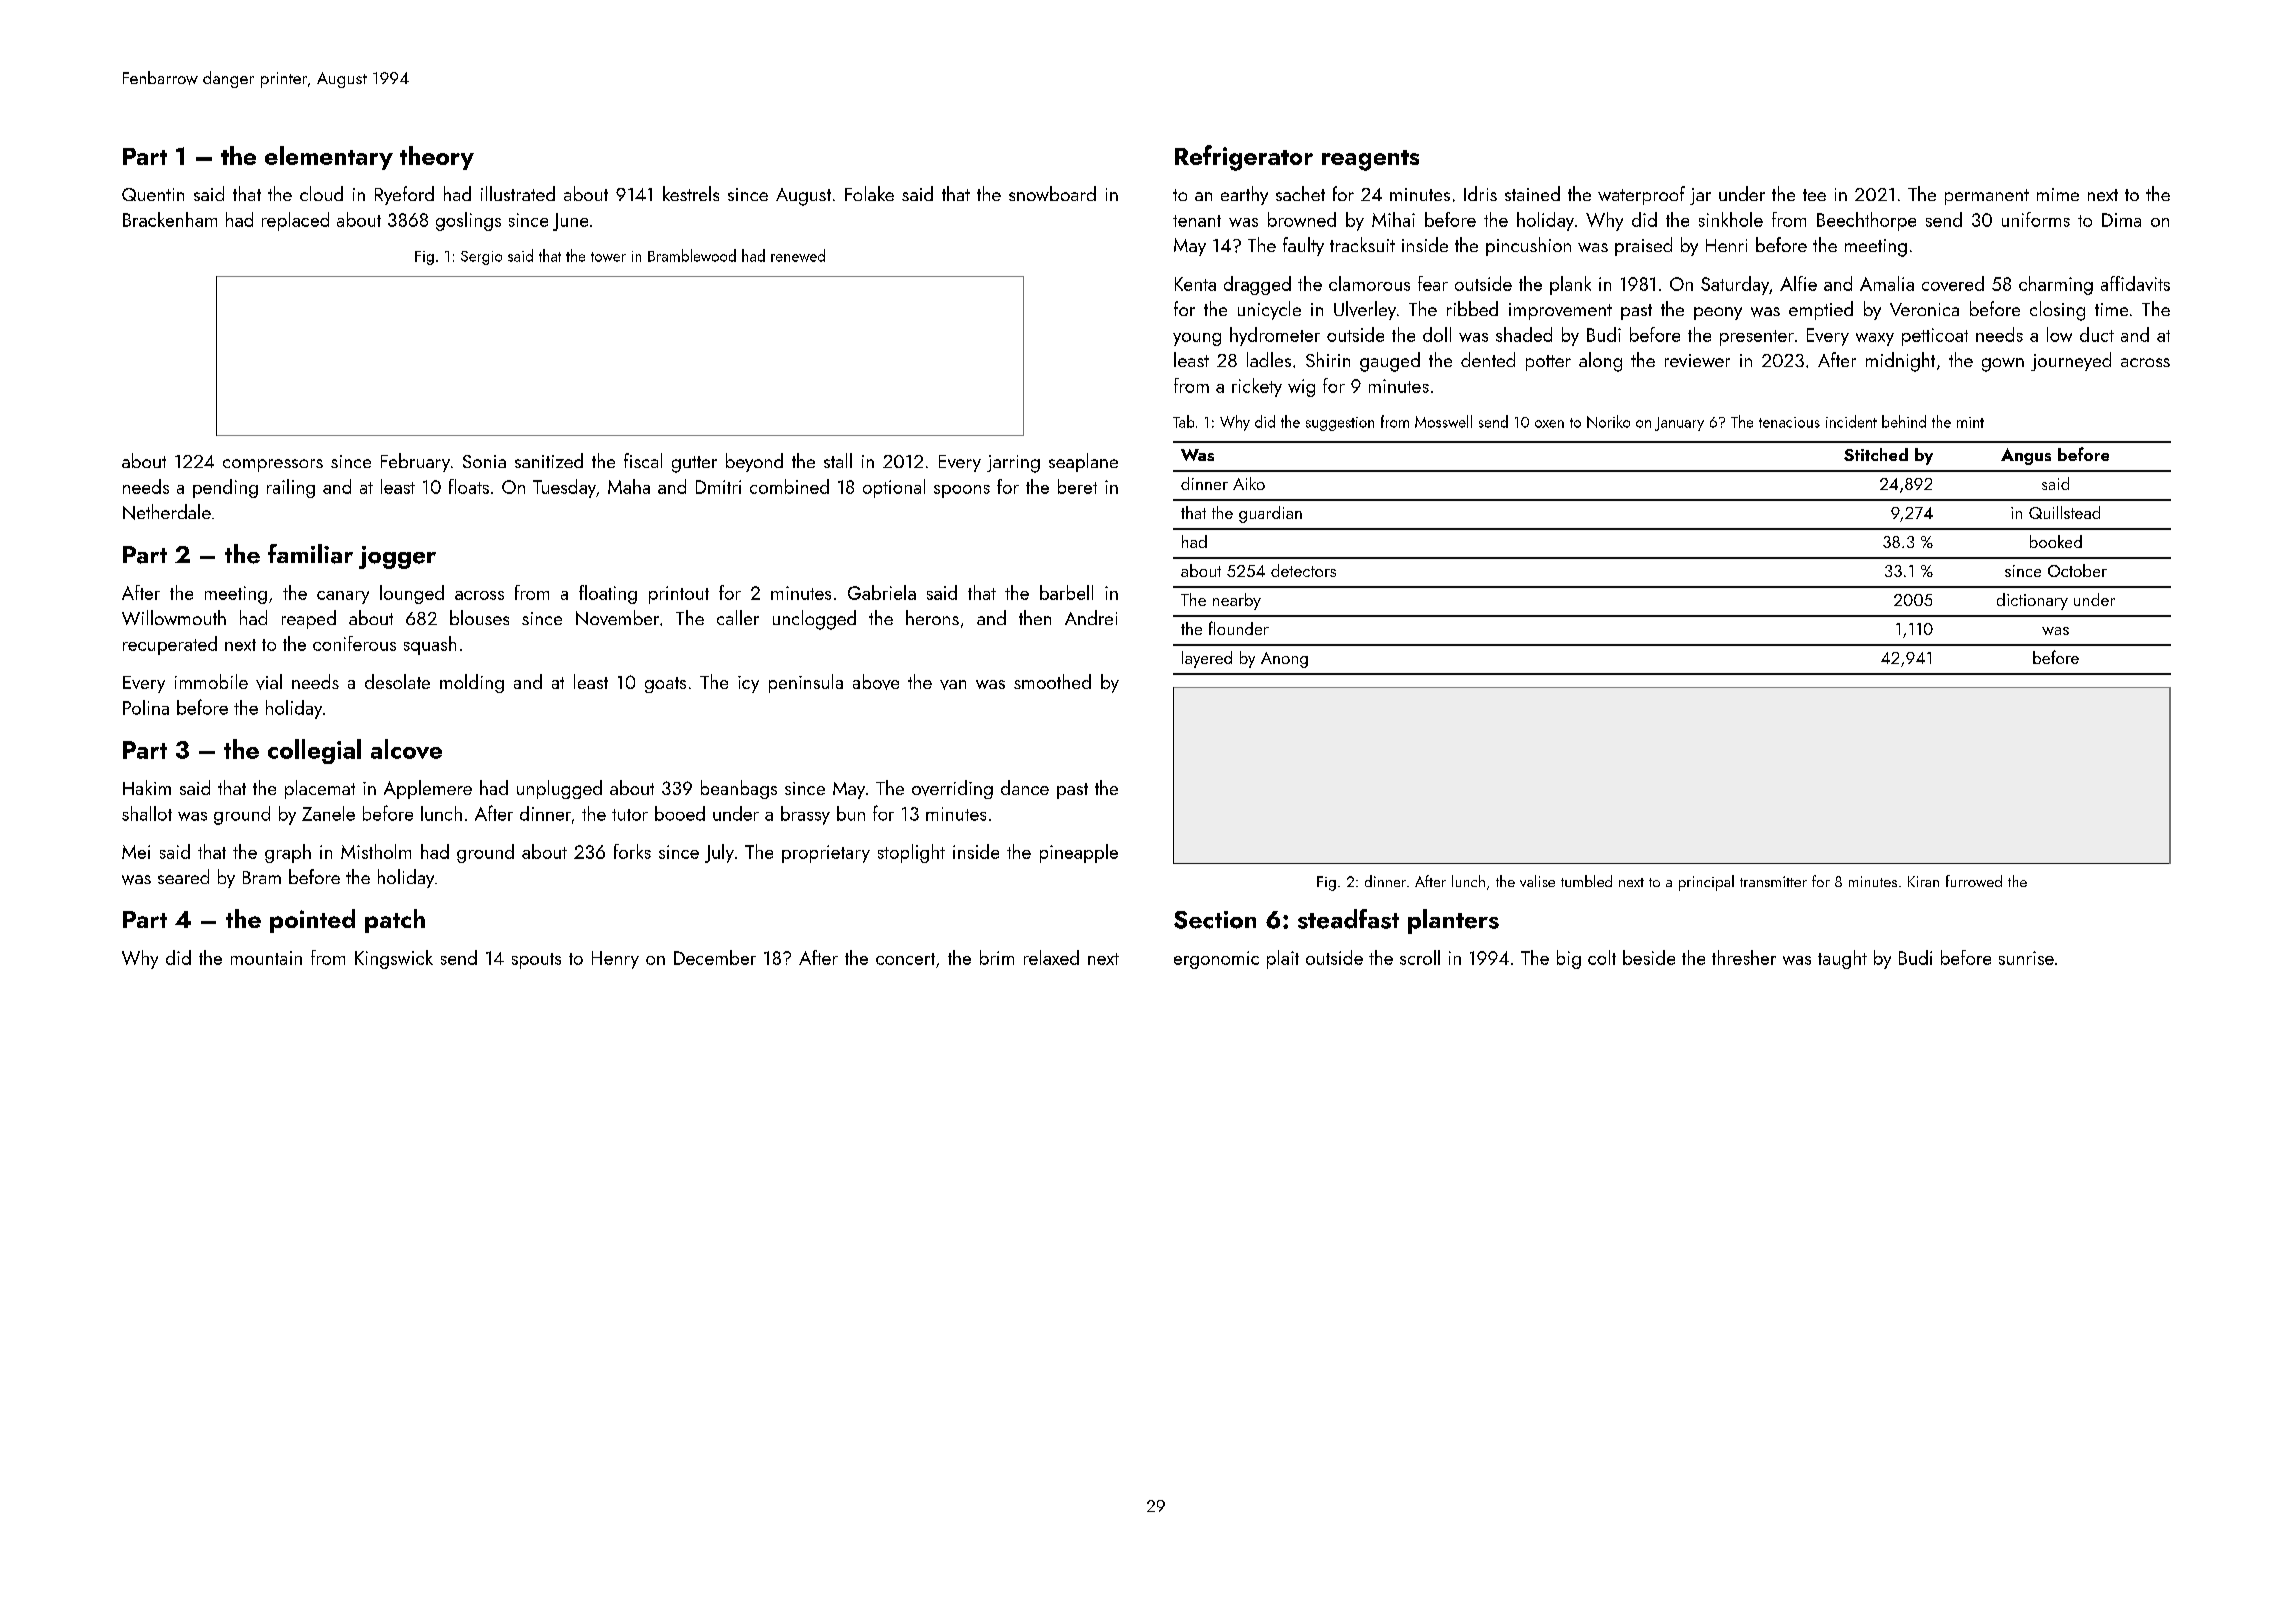 Image resolution: width=2292 pixels, height=1620 pixels. What do you see at coordinates (1244, 158) in the page?
I see `Refrigerator` at bounding box center [1244, 158].
